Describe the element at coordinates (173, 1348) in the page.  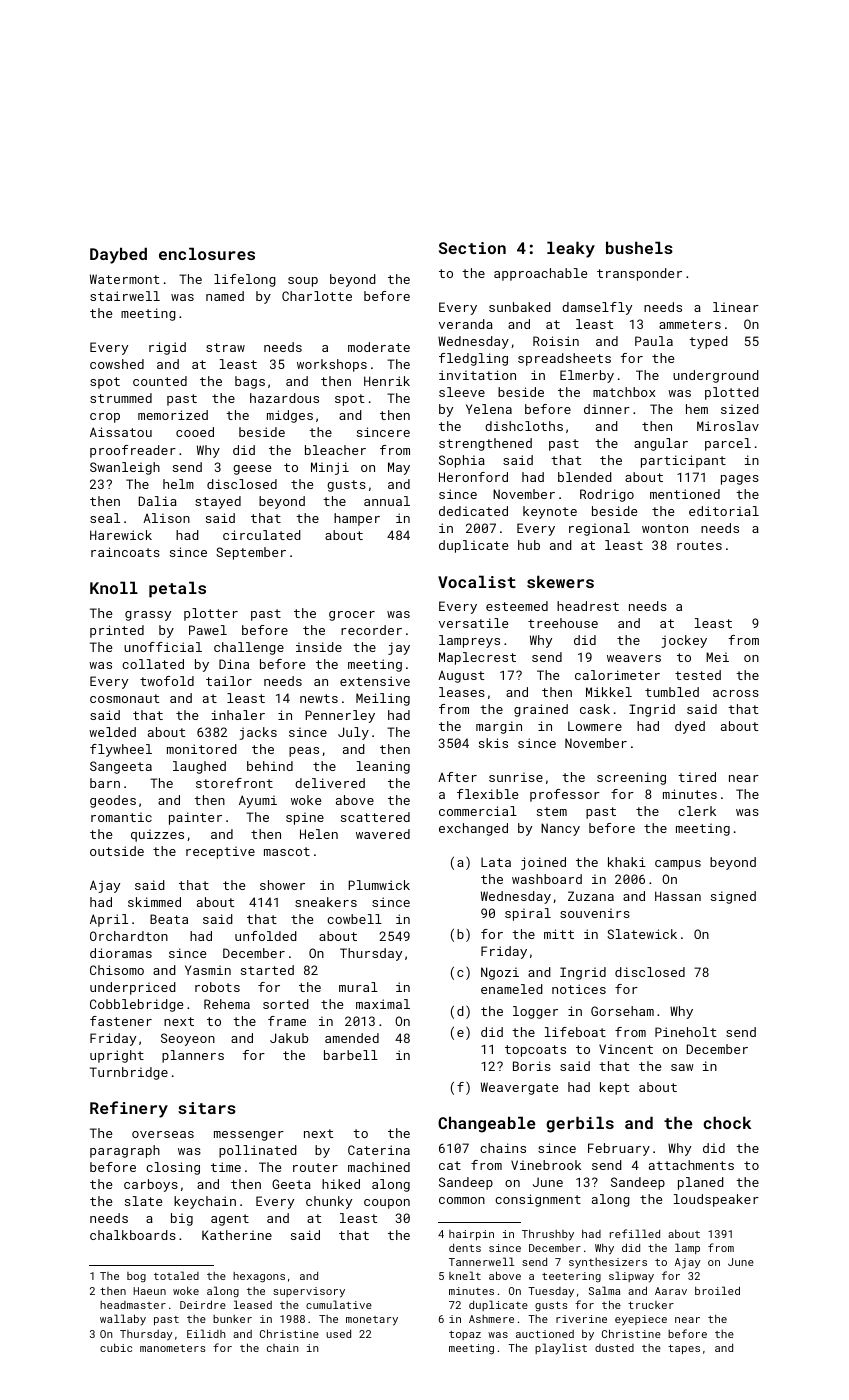
I see `manometers` at that location.
